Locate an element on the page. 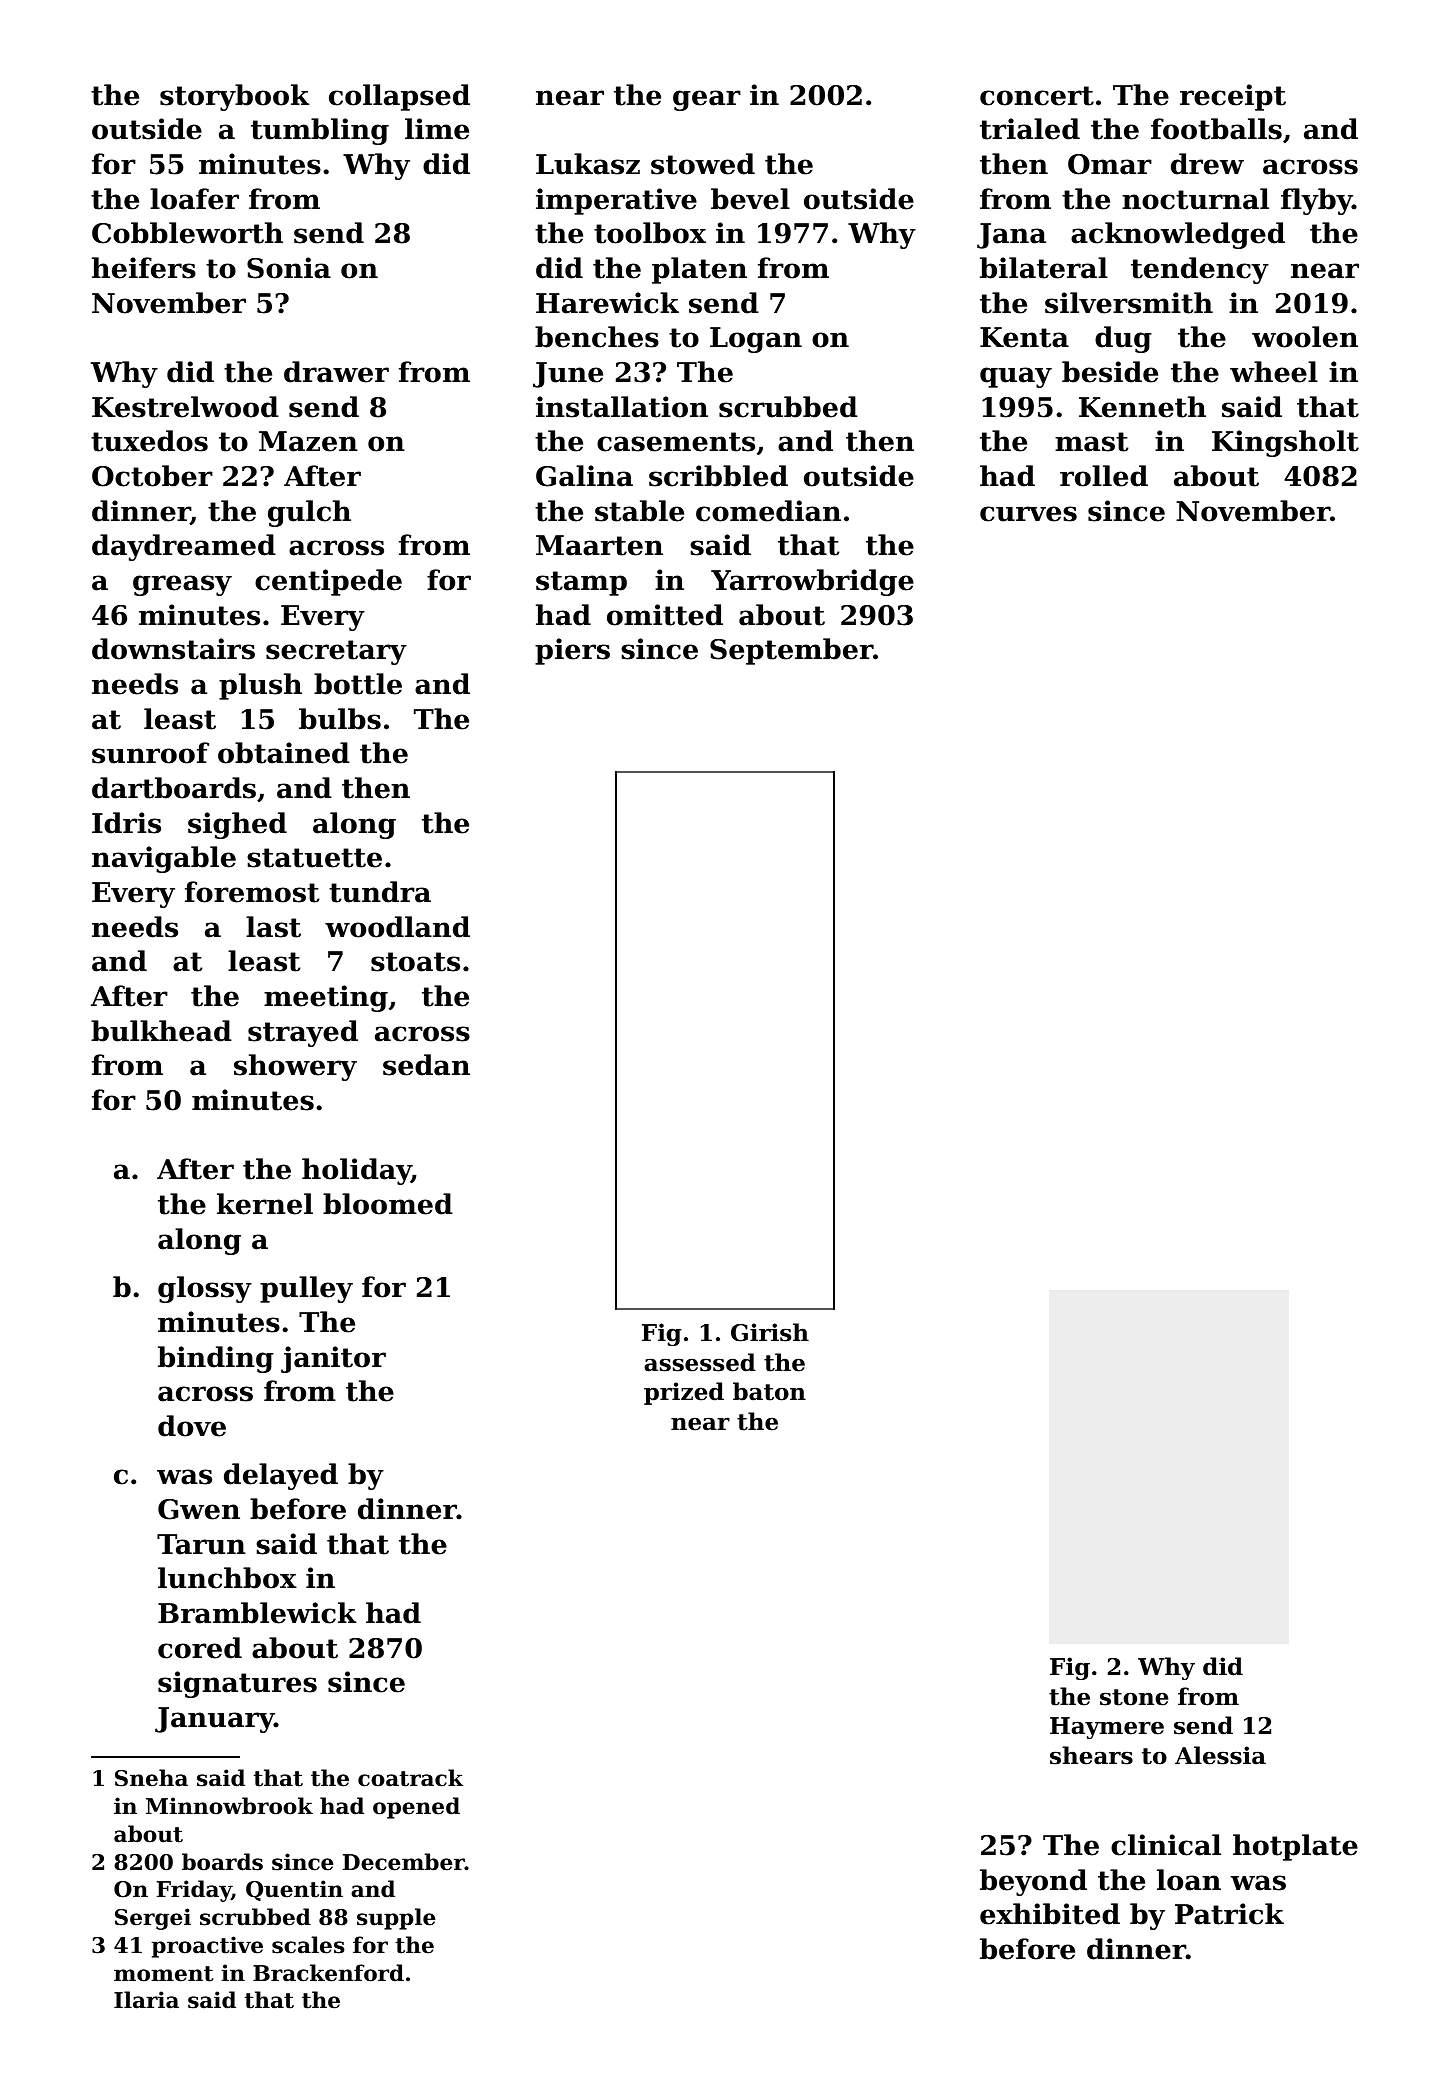  concert is located at coordinates (1037, 96).
